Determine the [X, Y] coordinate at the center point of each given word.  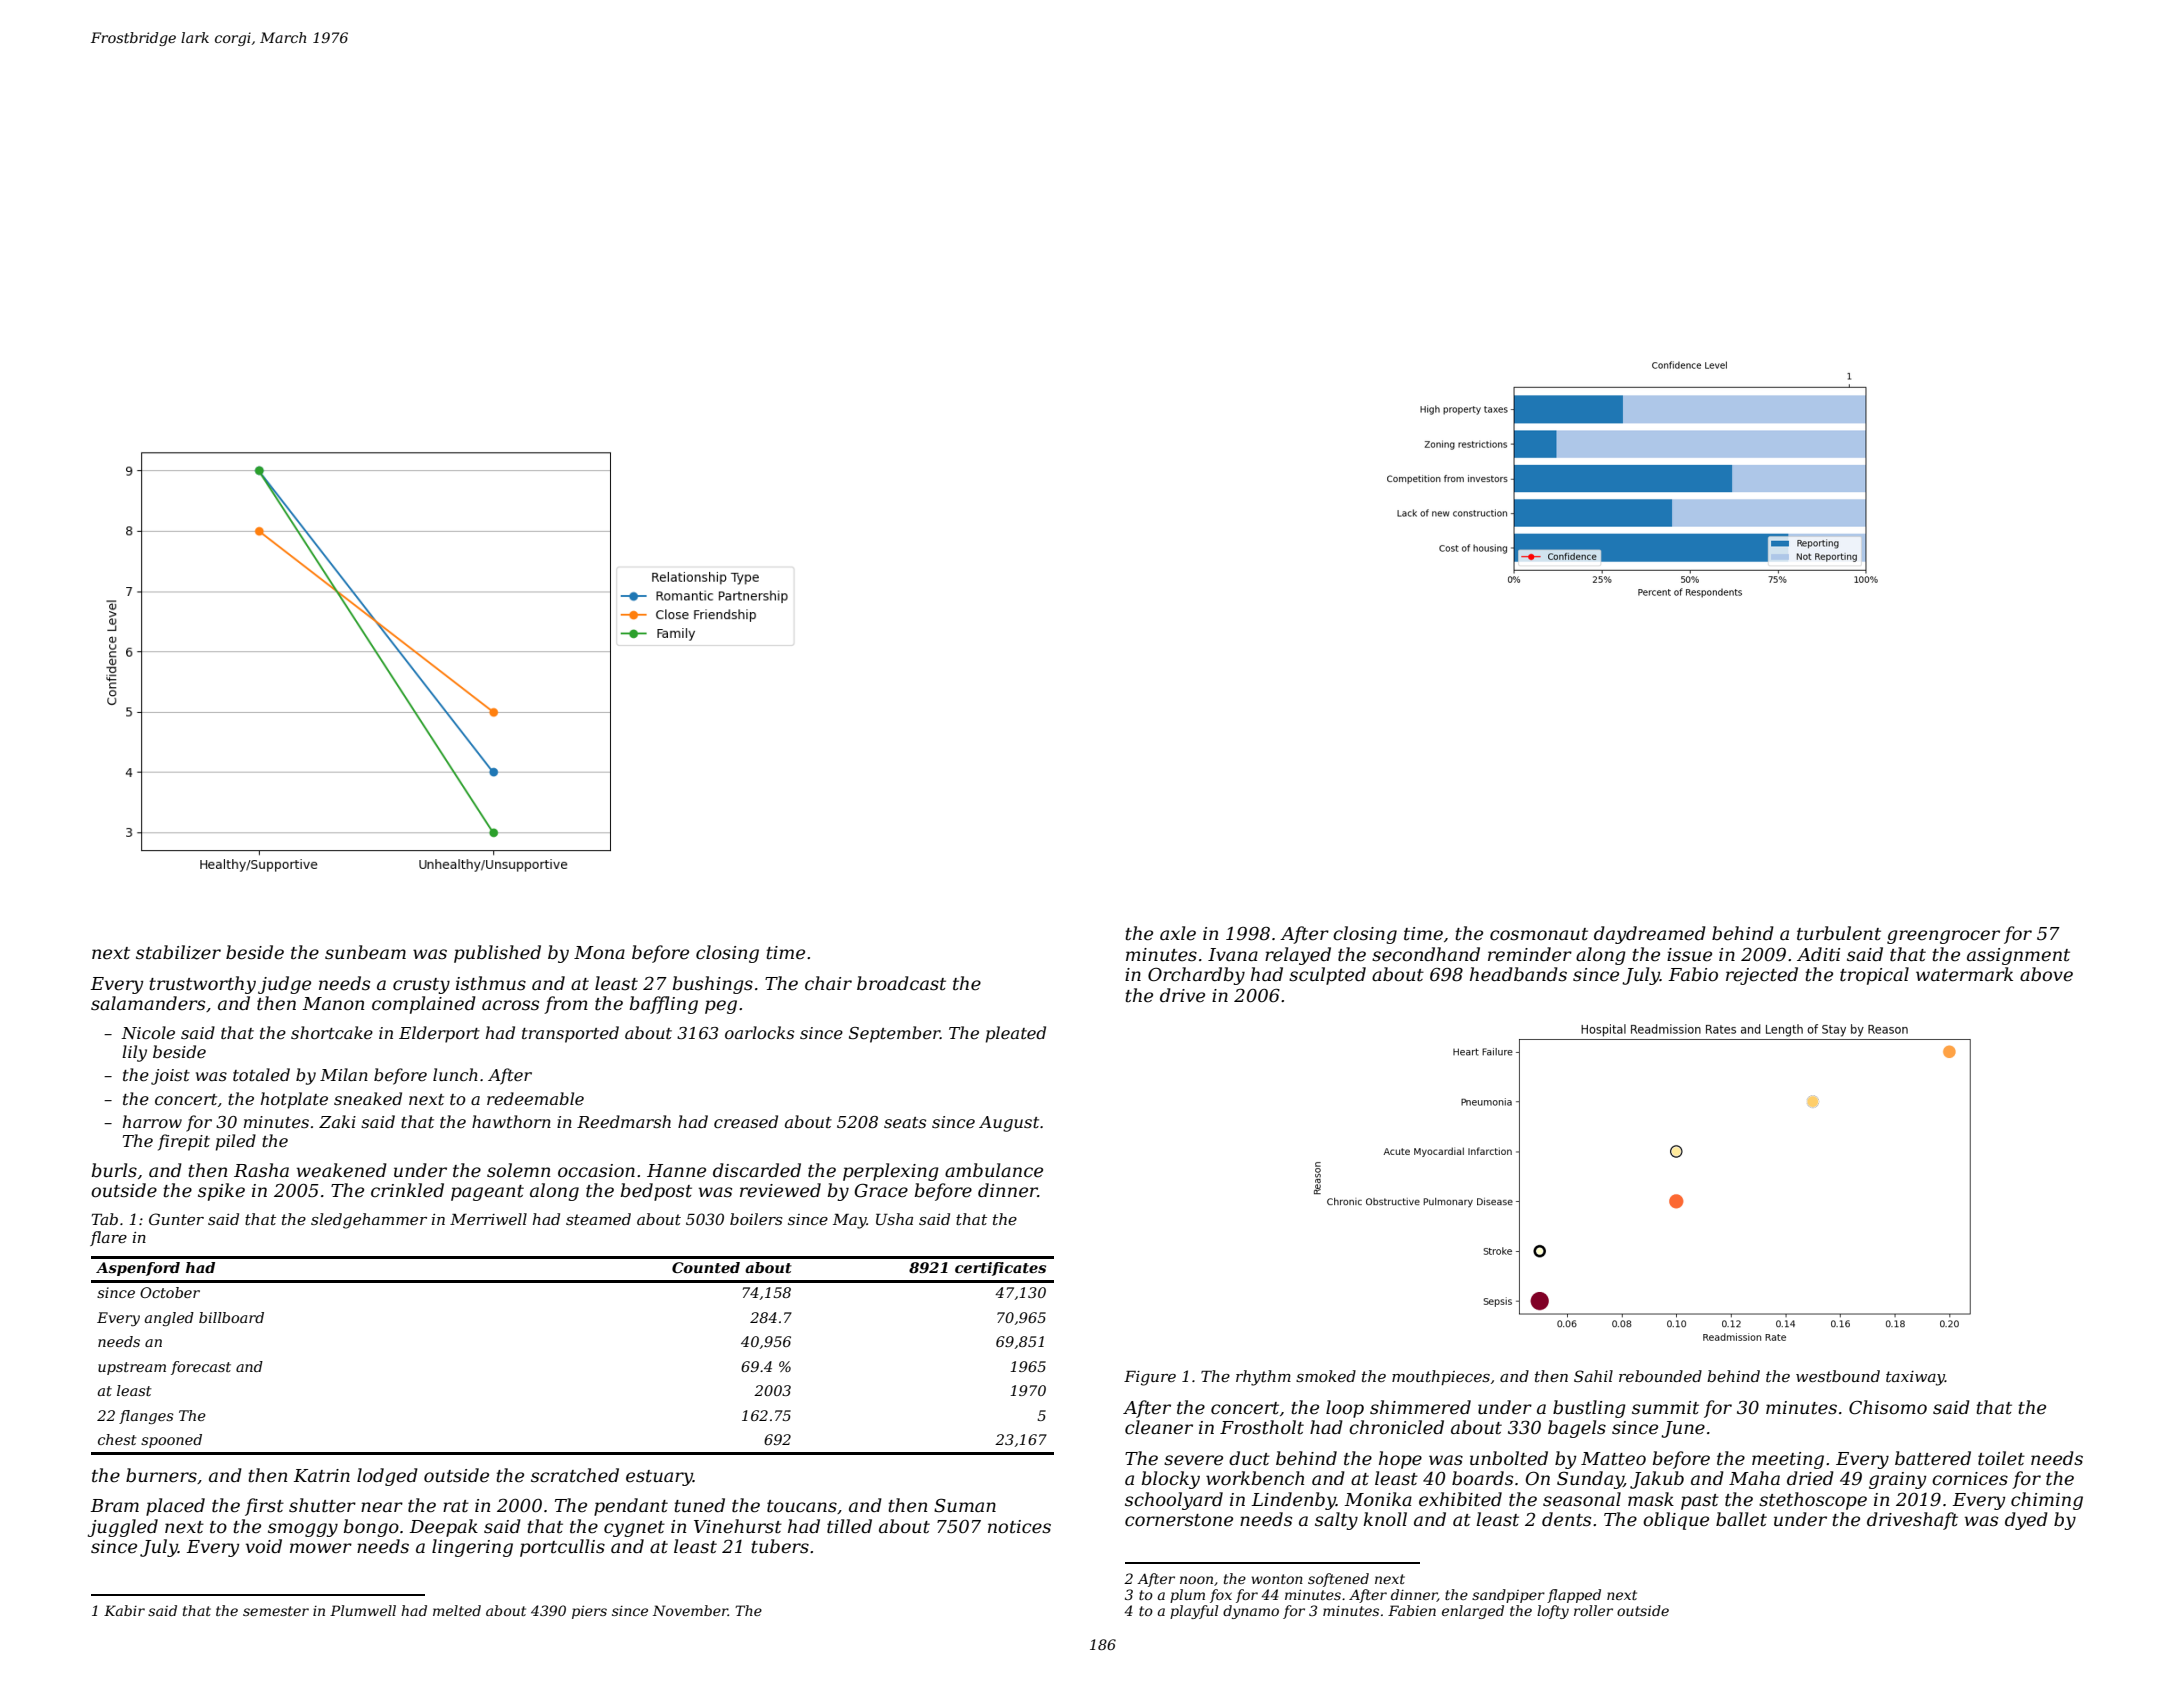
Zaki [337, 1121]
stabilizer [178, 952]
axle [1178, 933]
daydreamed [1650, 935]
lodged [387, 1477]
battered [1933, 1458]
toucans [802, 1506]
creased [746, 1121]
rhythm [1263, 1378]
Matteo [1613, 1459]
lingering [472, 1548]
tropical [1874, 976]
